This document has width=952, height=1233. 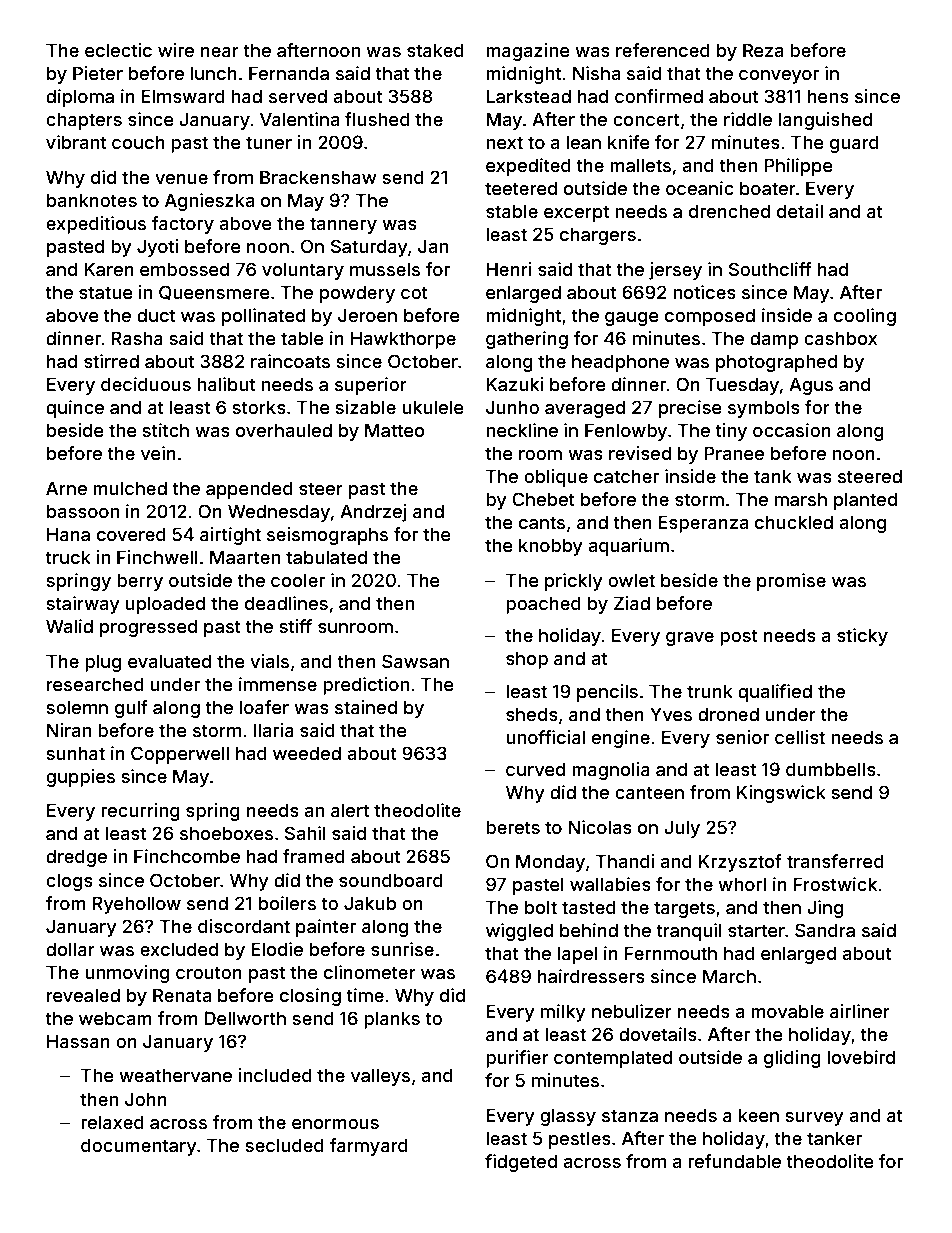 I want to click on March, so click(x=729, y=976).
